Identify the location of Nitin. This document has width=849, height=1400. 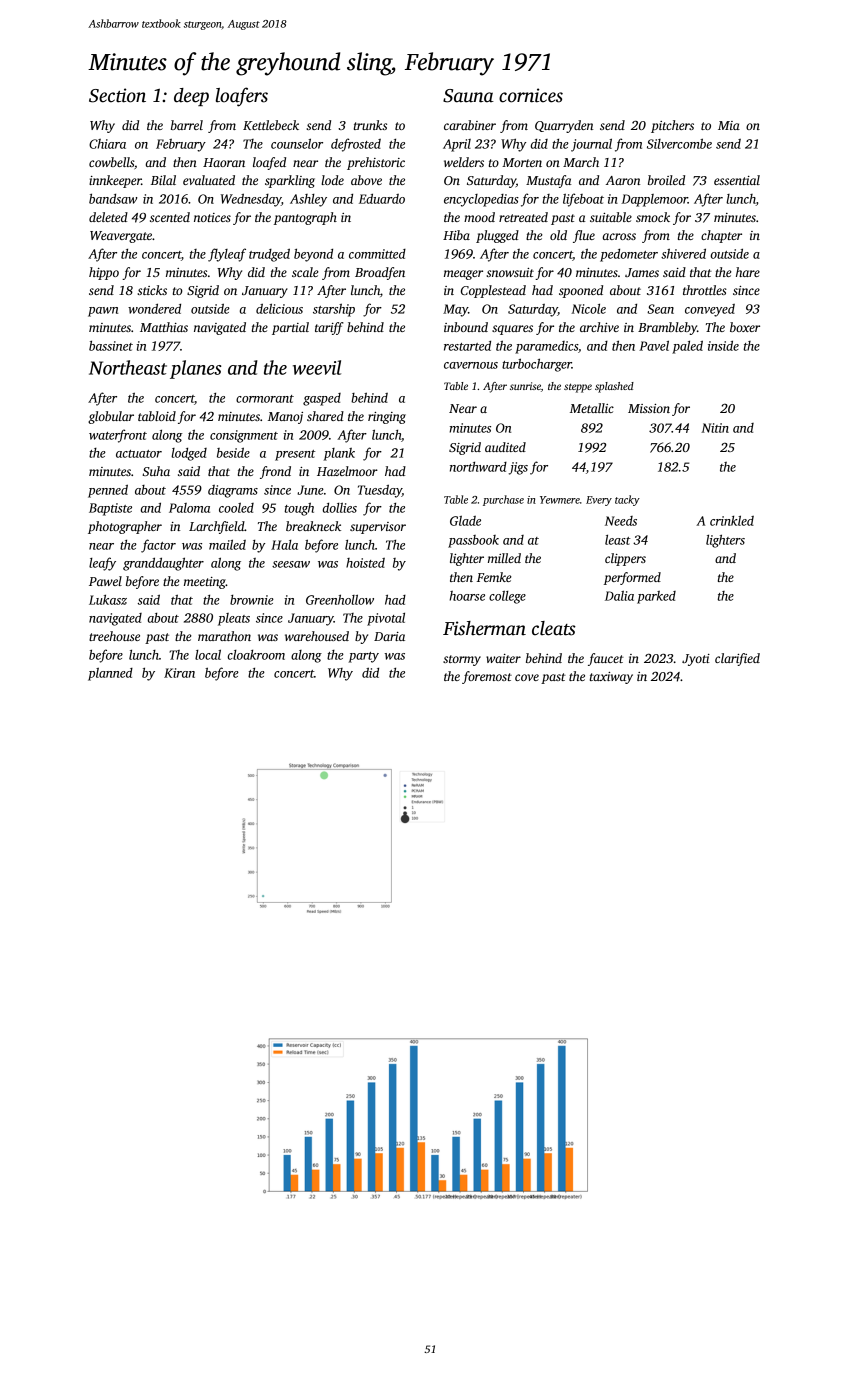
(715, 428).
